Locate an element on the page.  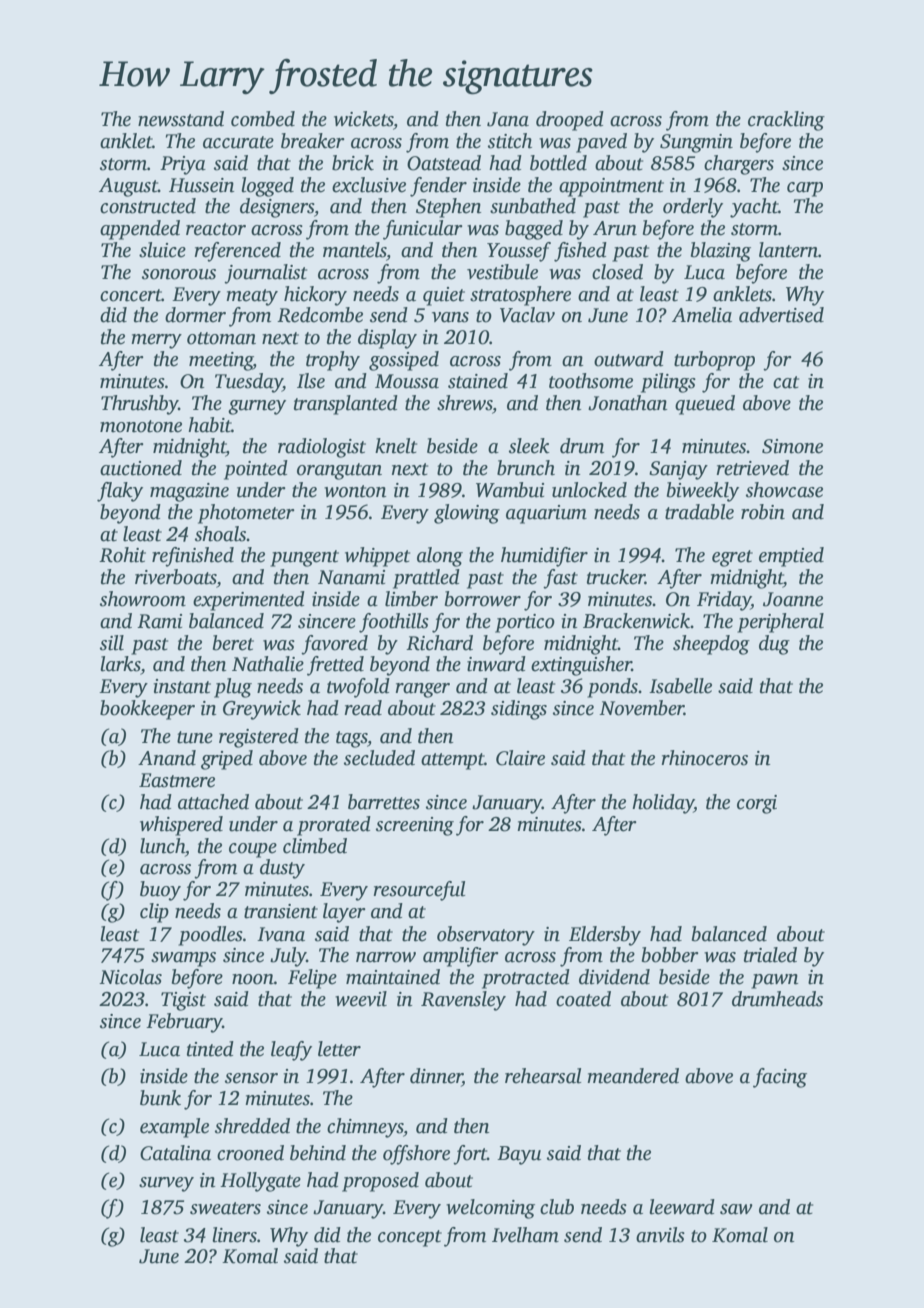
liners is located at coordinates (234, 1235).
